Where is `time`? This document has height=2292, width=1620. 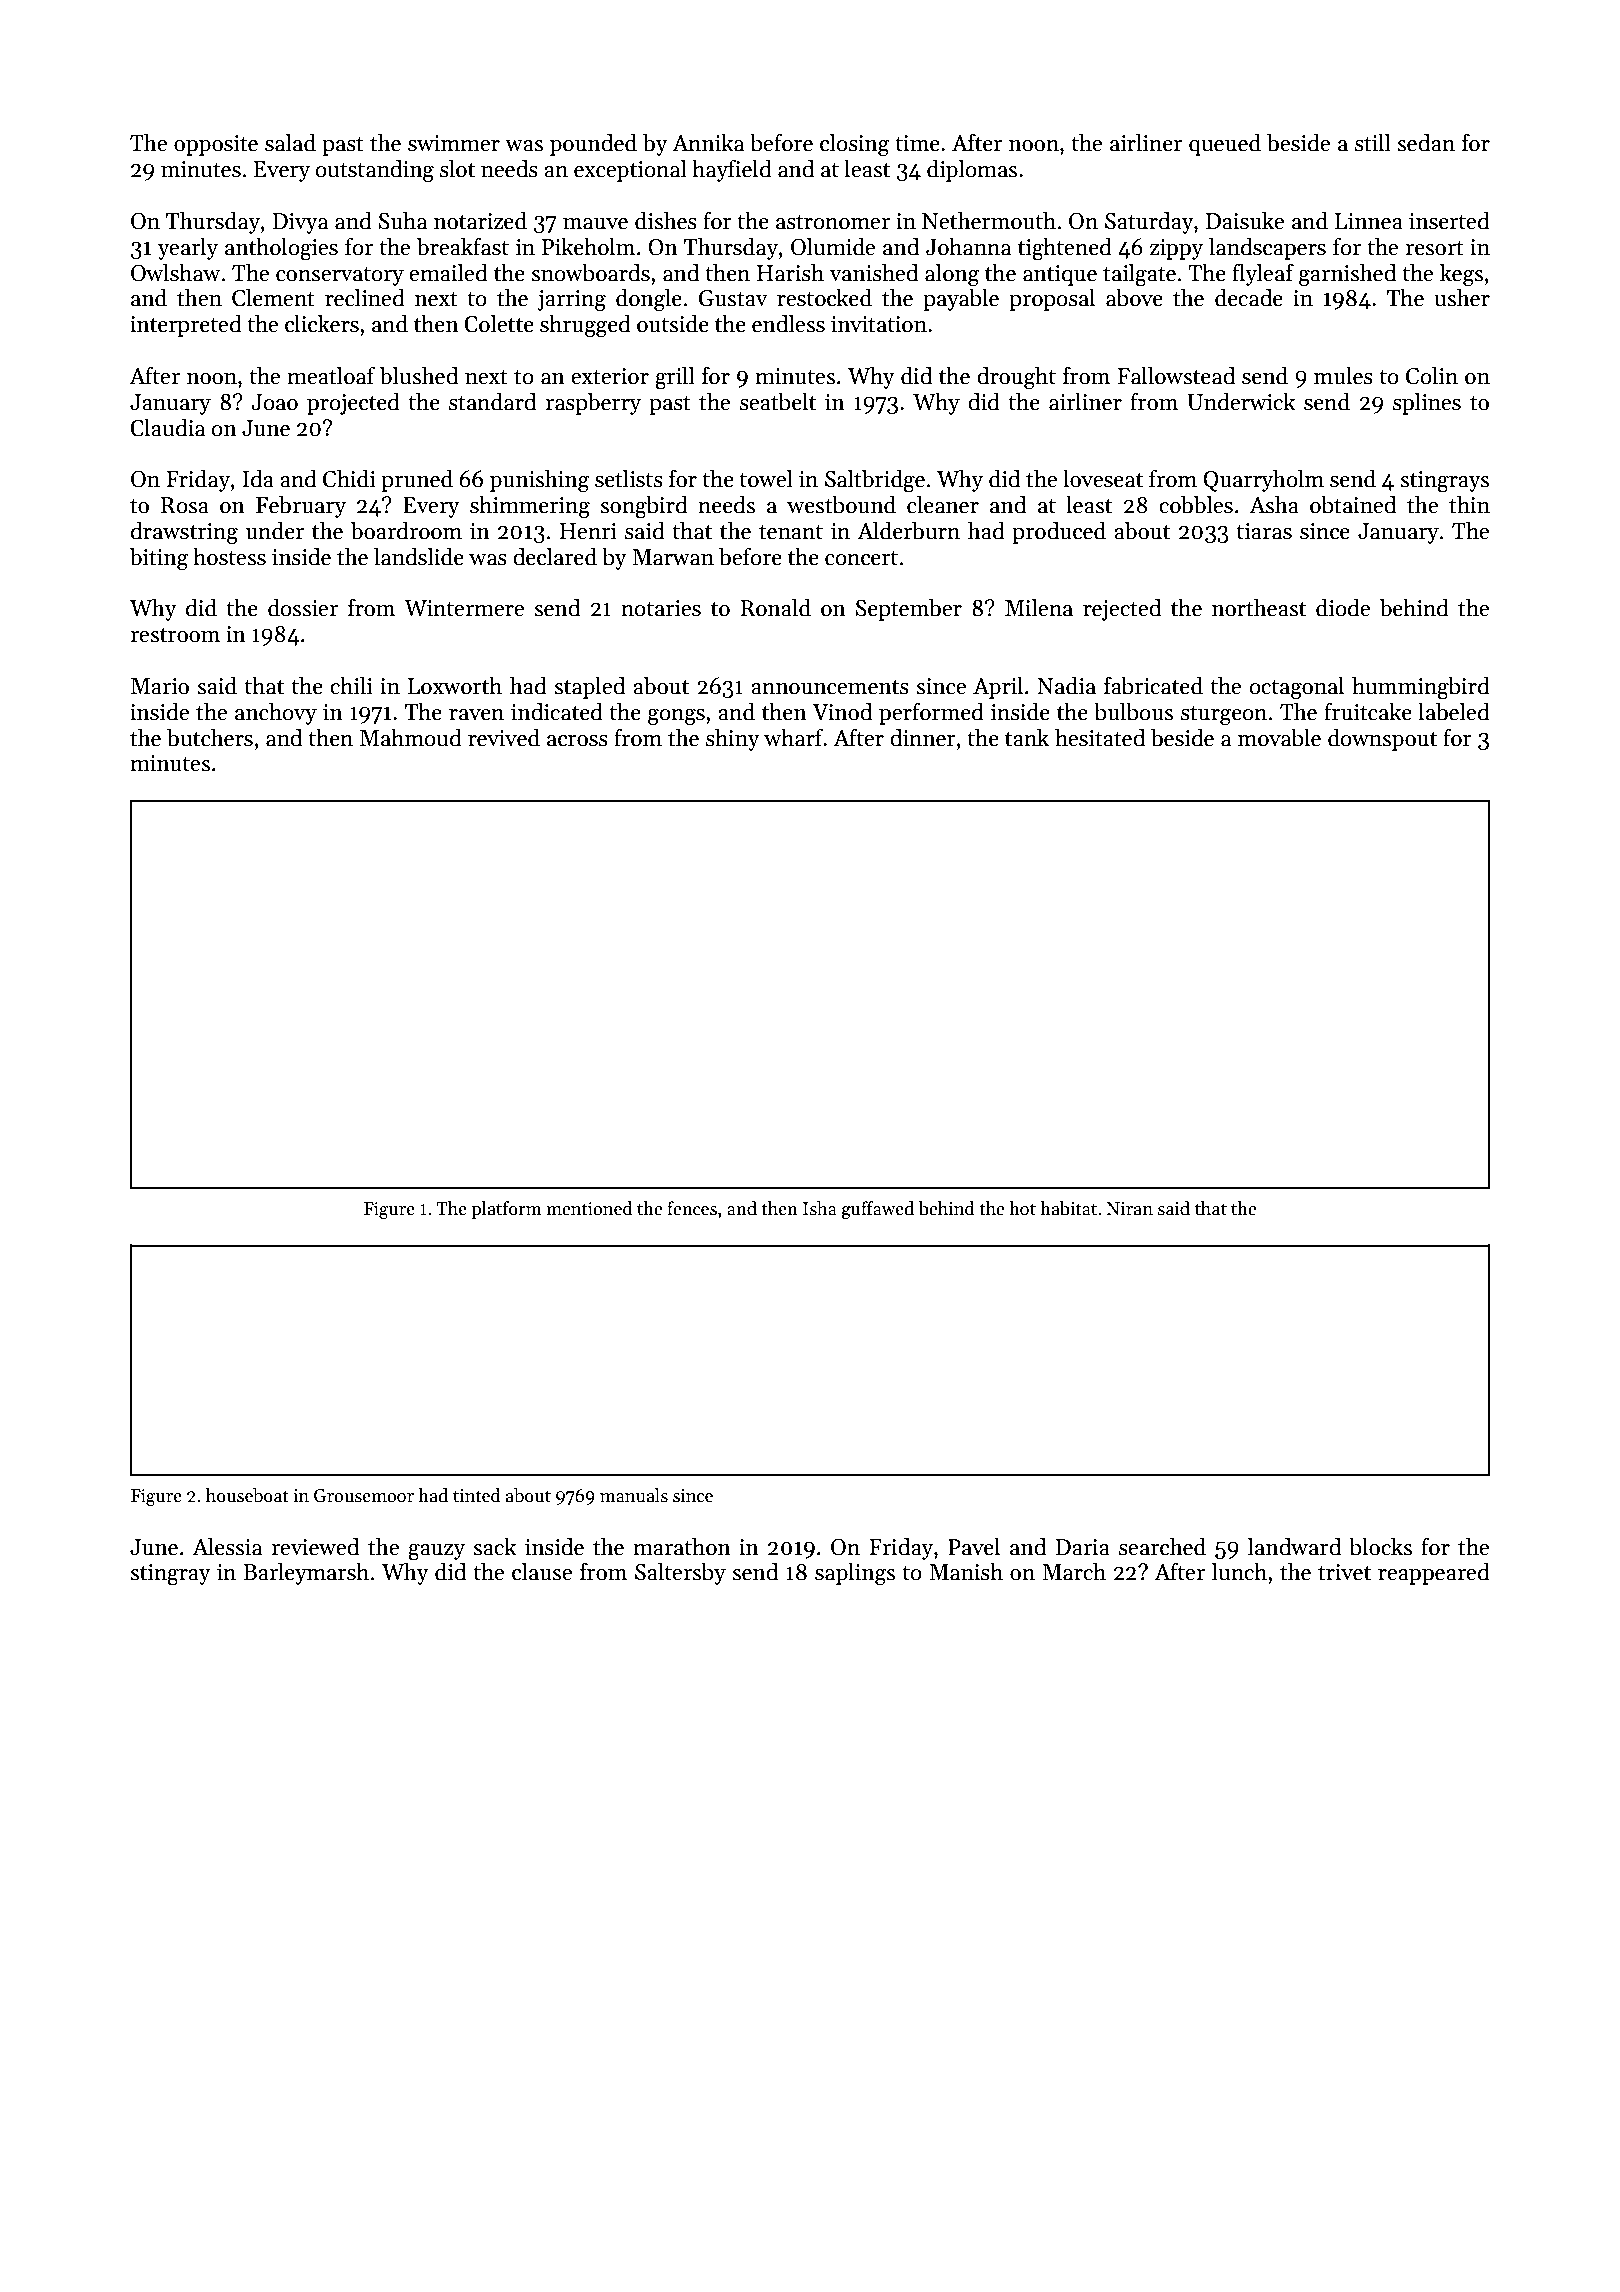
time is located at coordinates (917, 143).
